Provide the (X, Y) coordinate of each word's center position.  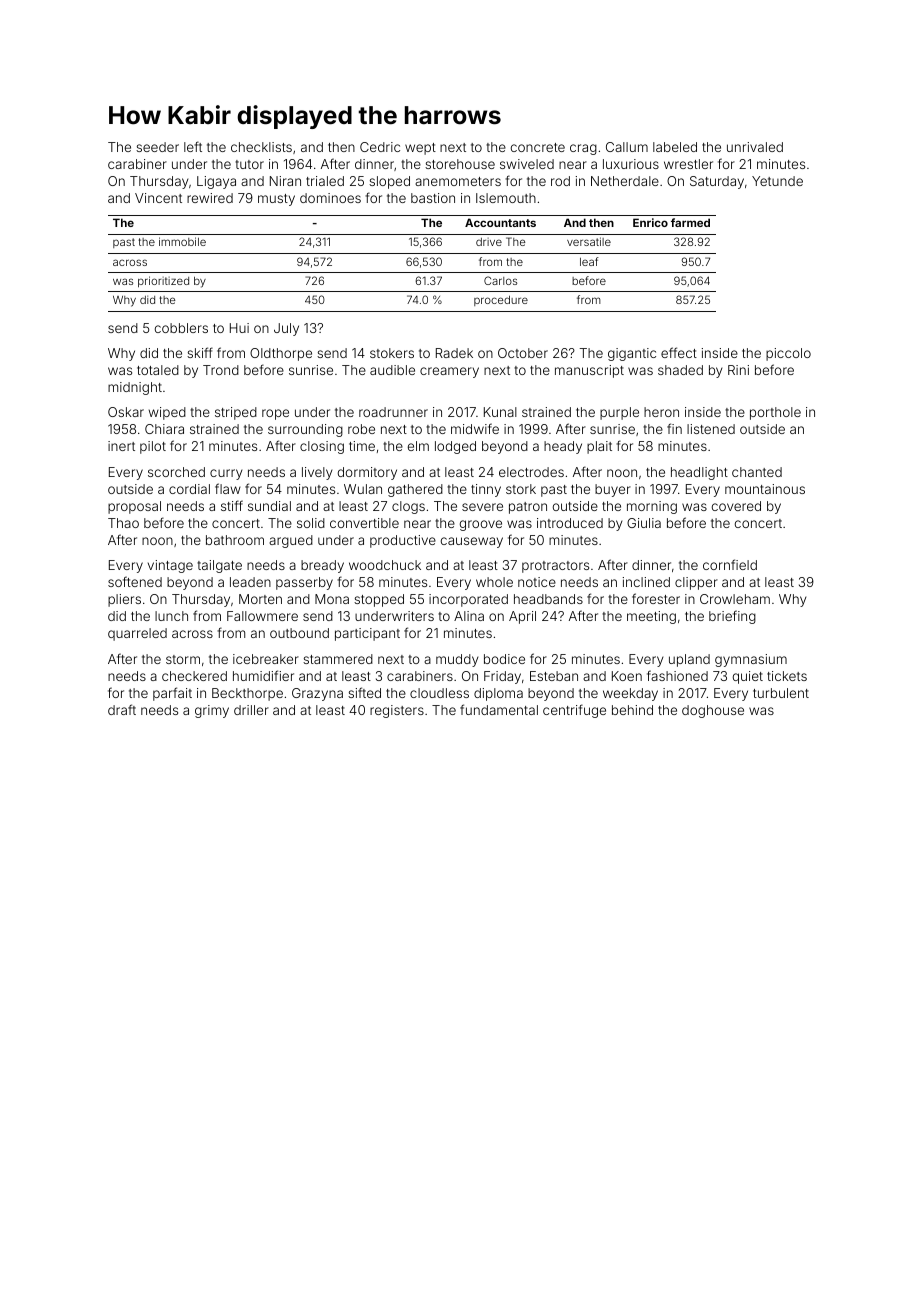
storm (183, 659)
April (522, 617)
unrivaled (755, 147)
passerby (304, 583)
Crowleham (735, 599)
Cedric (380, 147)
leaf (589, 261)
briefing (732, 617)
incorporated (468, 600)
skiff (200, 352)
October (523, 353)
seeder (157, 147)
